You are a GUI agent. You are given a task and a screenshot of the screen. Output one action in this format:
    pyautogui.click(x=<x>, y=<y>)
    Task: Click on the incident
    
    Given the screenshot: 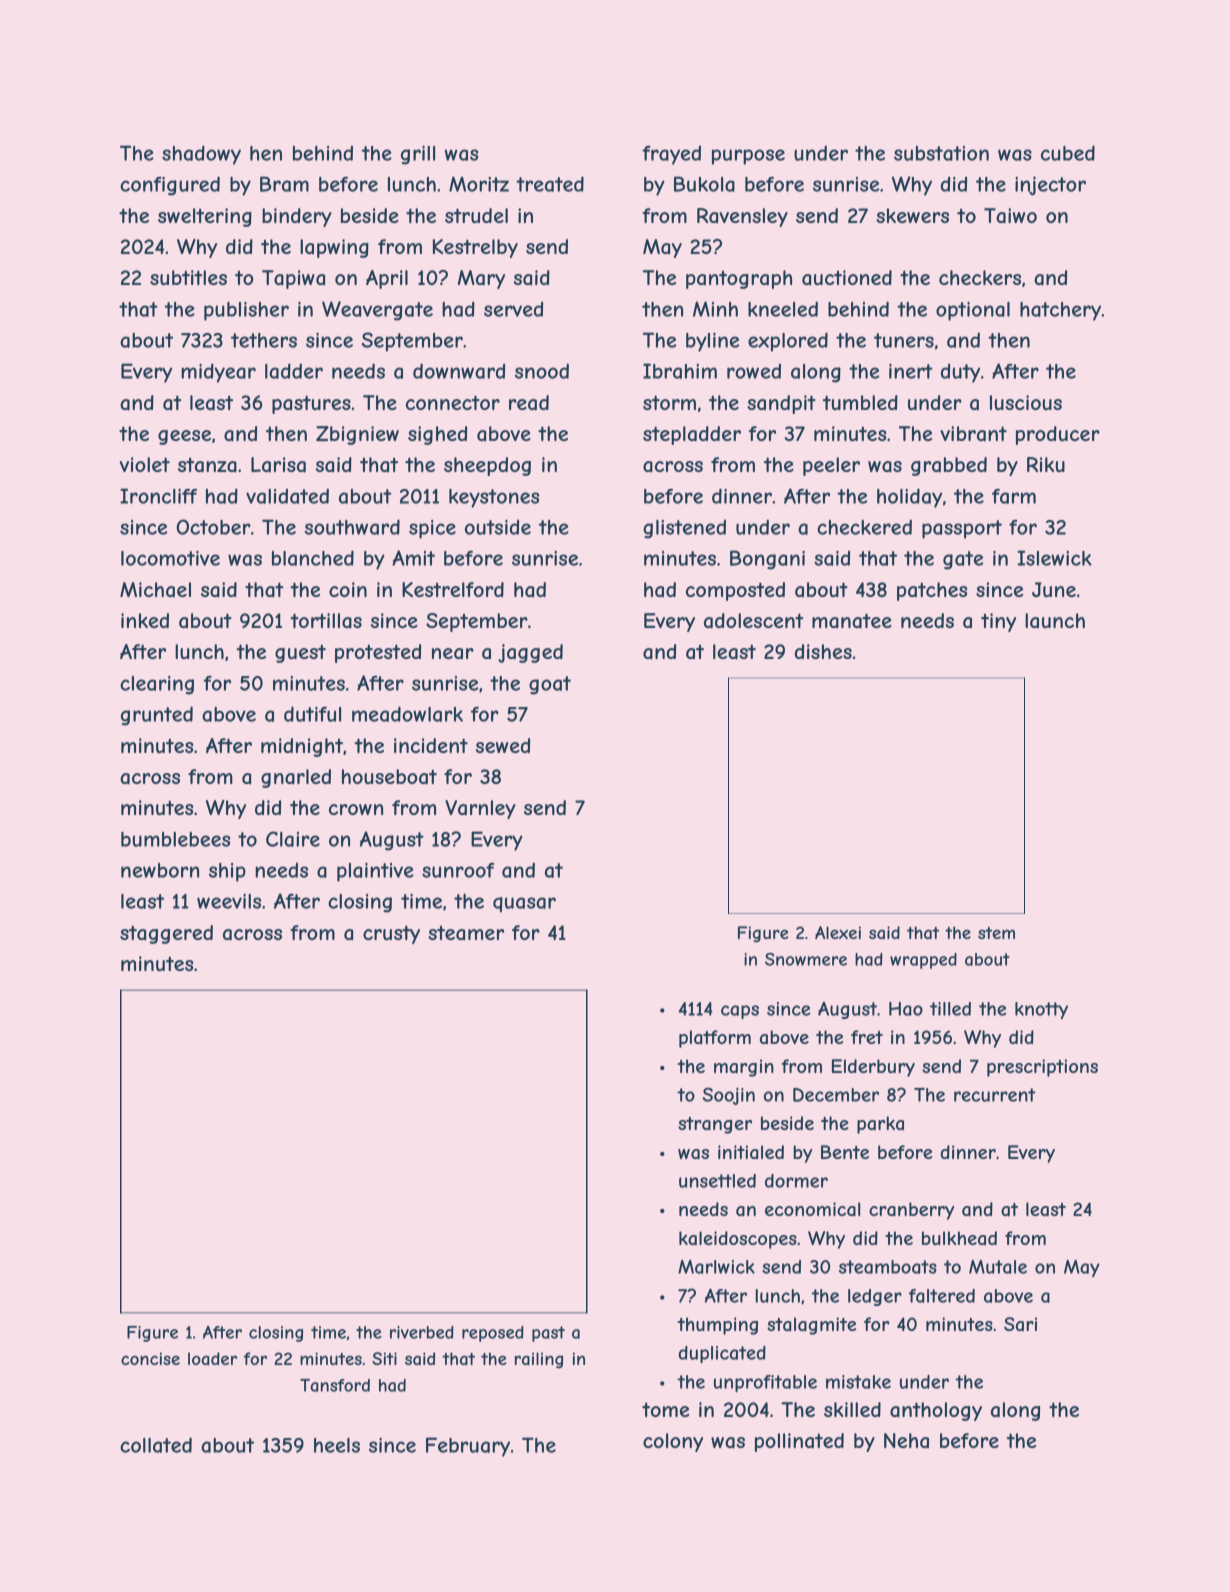 What is the action you would take?
    pyautogui.click(x=431, y=745)
